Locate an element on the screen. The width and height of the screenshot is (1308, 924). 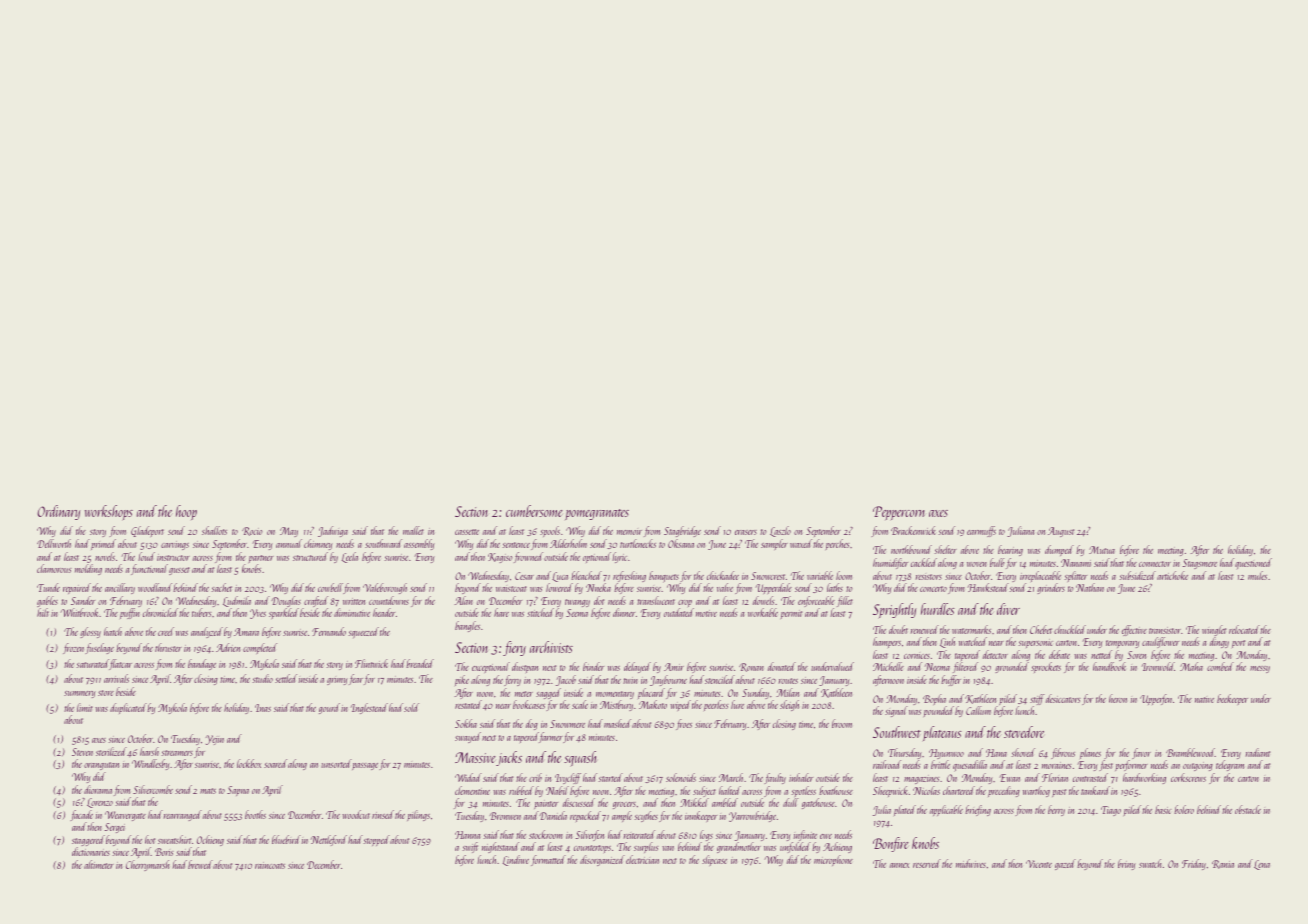
Ronan is located at coordinates (751, 667).
